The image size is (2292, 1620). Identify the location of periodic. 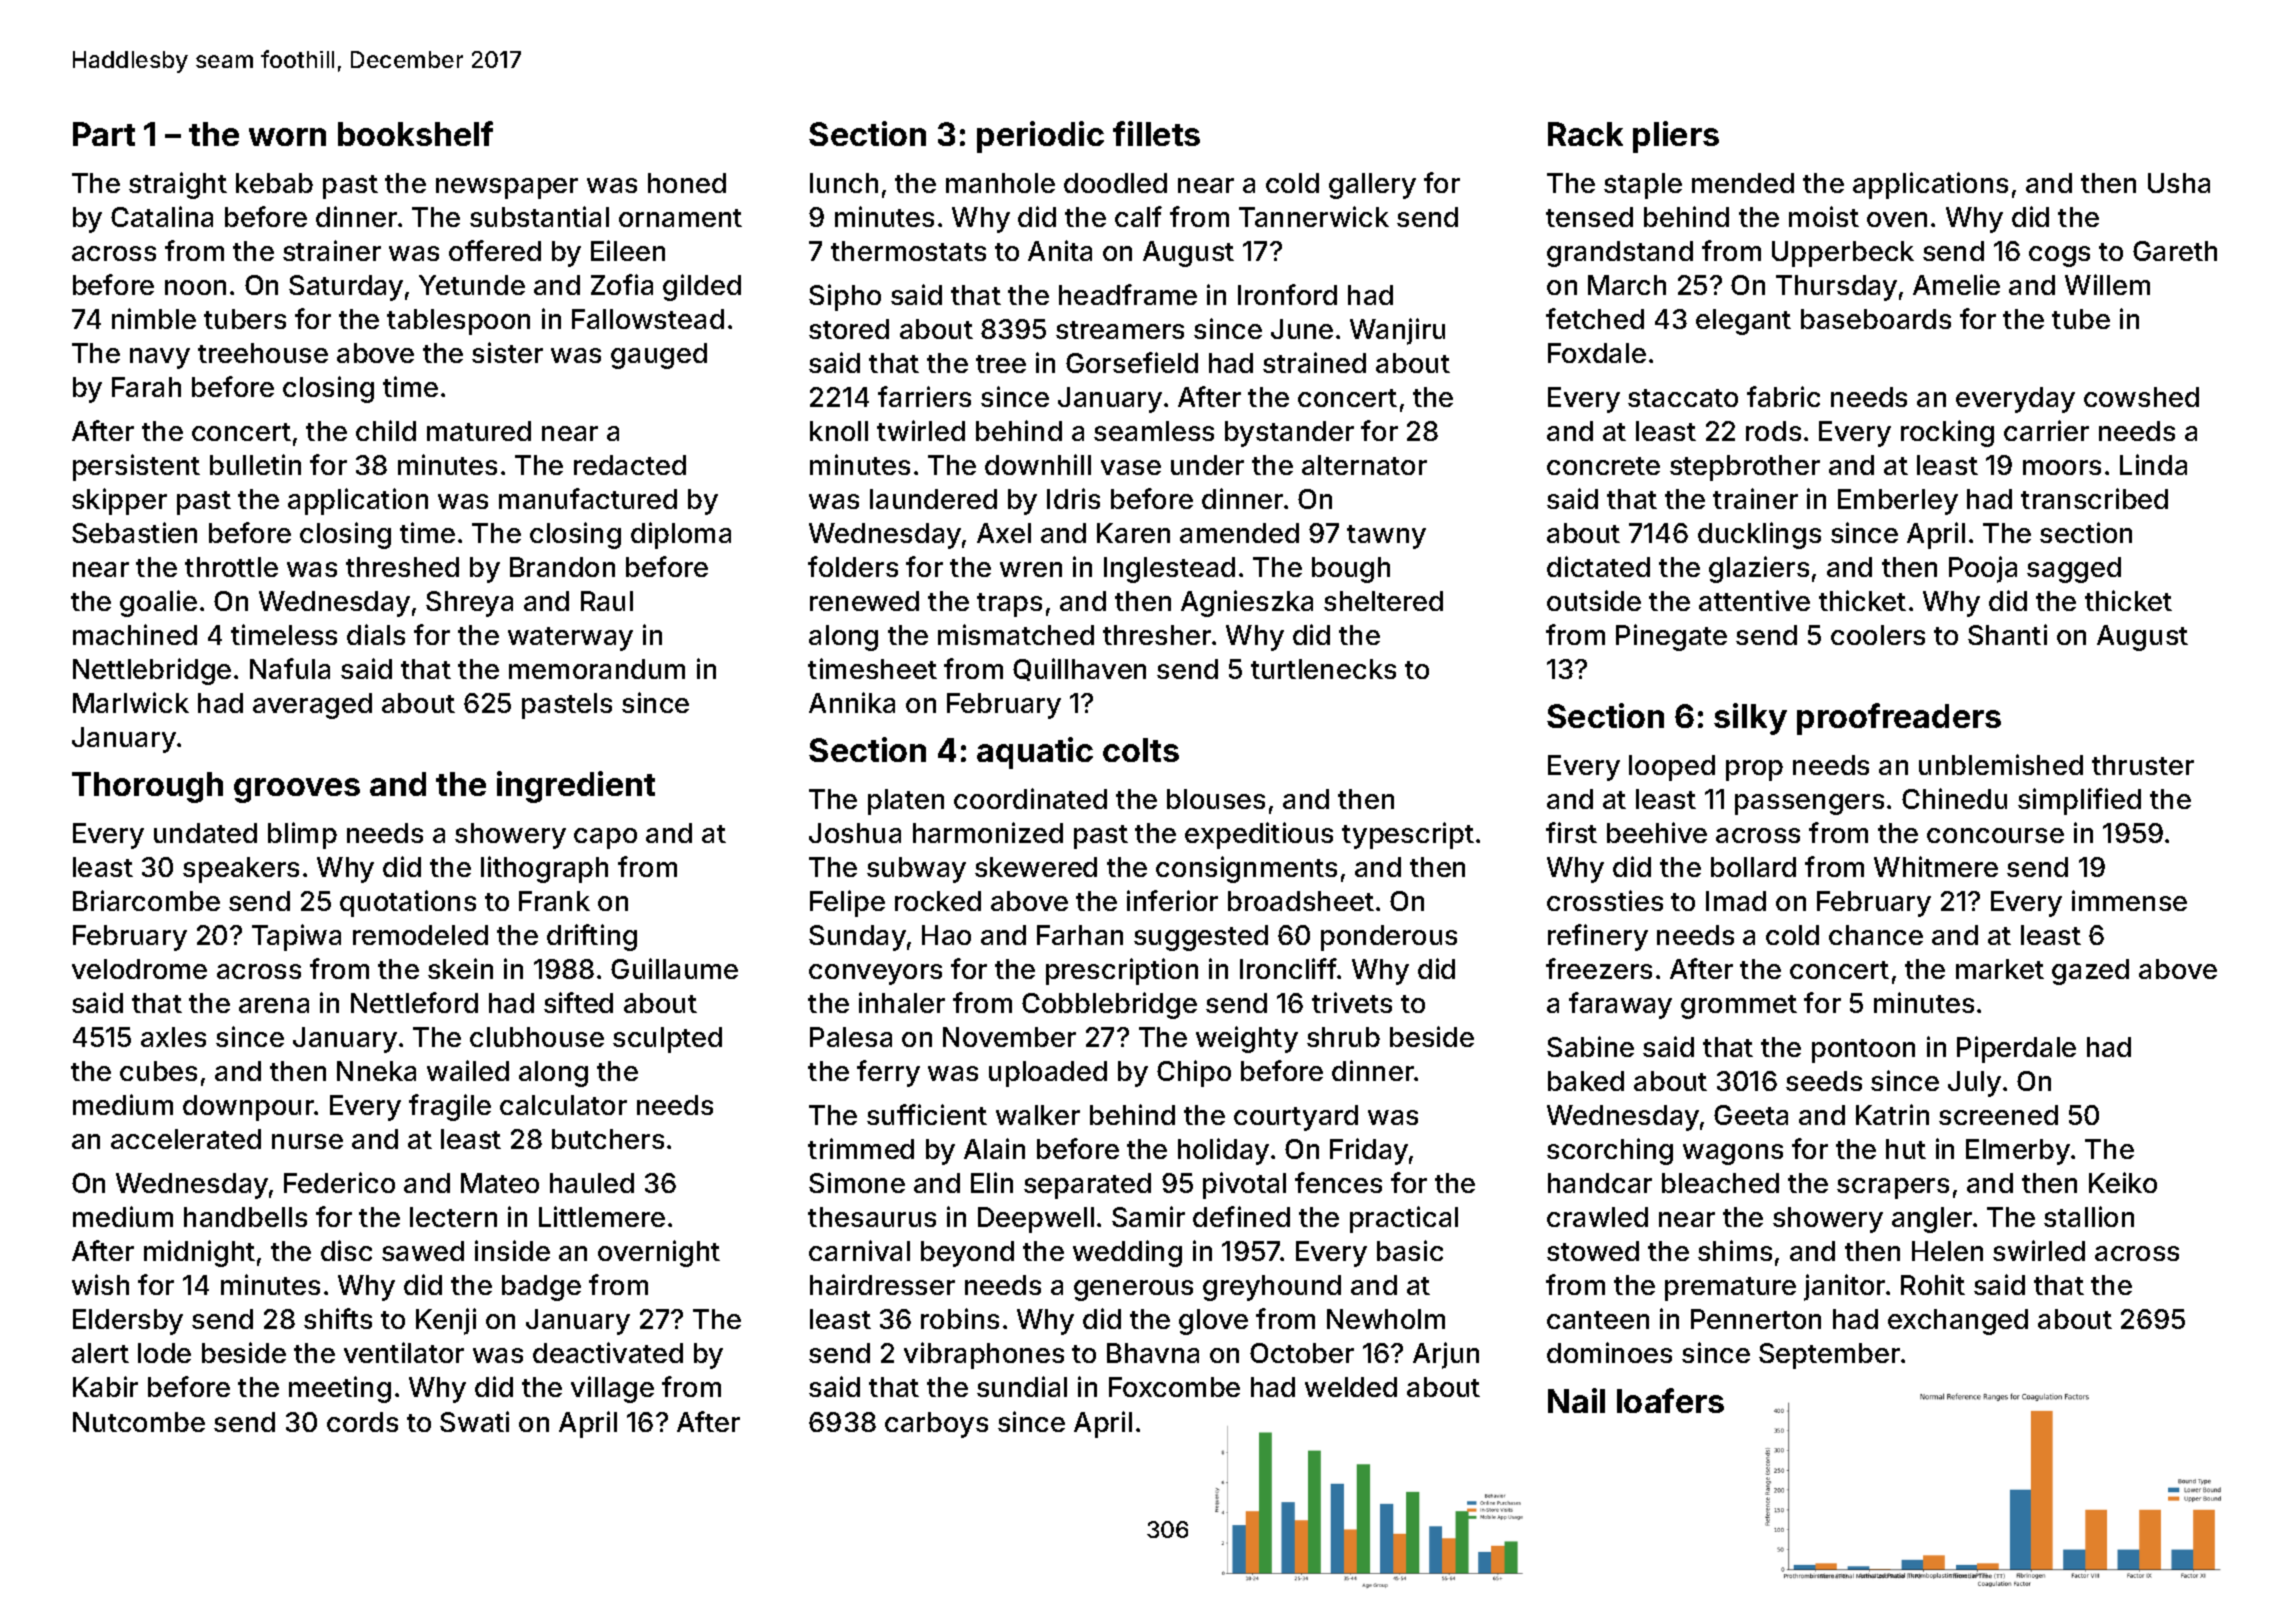
(1040, 137).
